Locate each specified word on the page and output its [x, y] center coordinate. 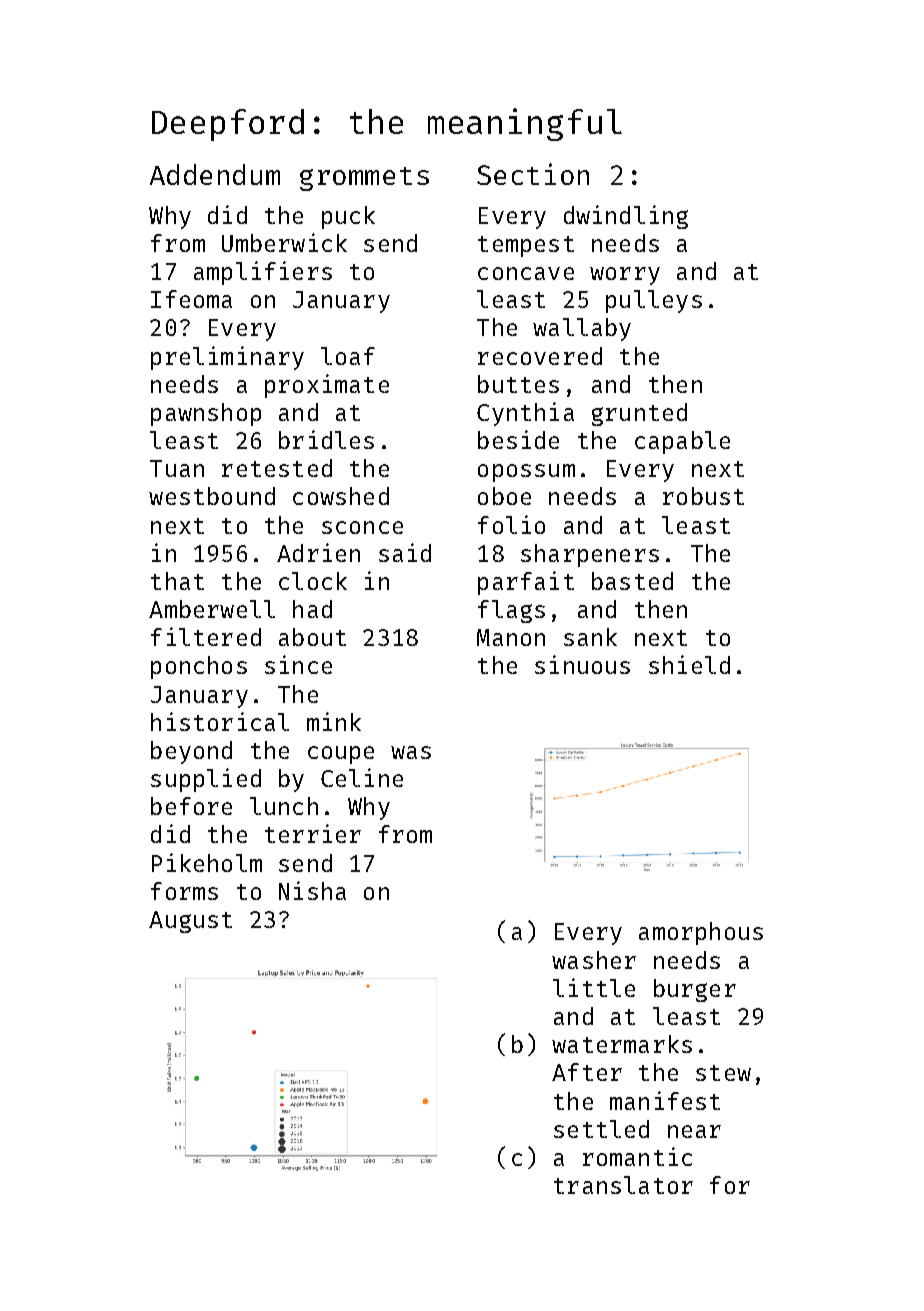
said [405, 552]
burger [695, 990]
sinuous [582, 664]
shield [689, 664]
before [191, 806]
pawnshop [206, 414]
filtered [206, 636]
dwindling [626, 217]
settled [601, 1129]
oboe [504, 496]
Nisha [312, 890]
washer [594, 960]
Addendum [215, 174]
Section [533, 174]
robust [703, 496]
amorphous [701, 933]
